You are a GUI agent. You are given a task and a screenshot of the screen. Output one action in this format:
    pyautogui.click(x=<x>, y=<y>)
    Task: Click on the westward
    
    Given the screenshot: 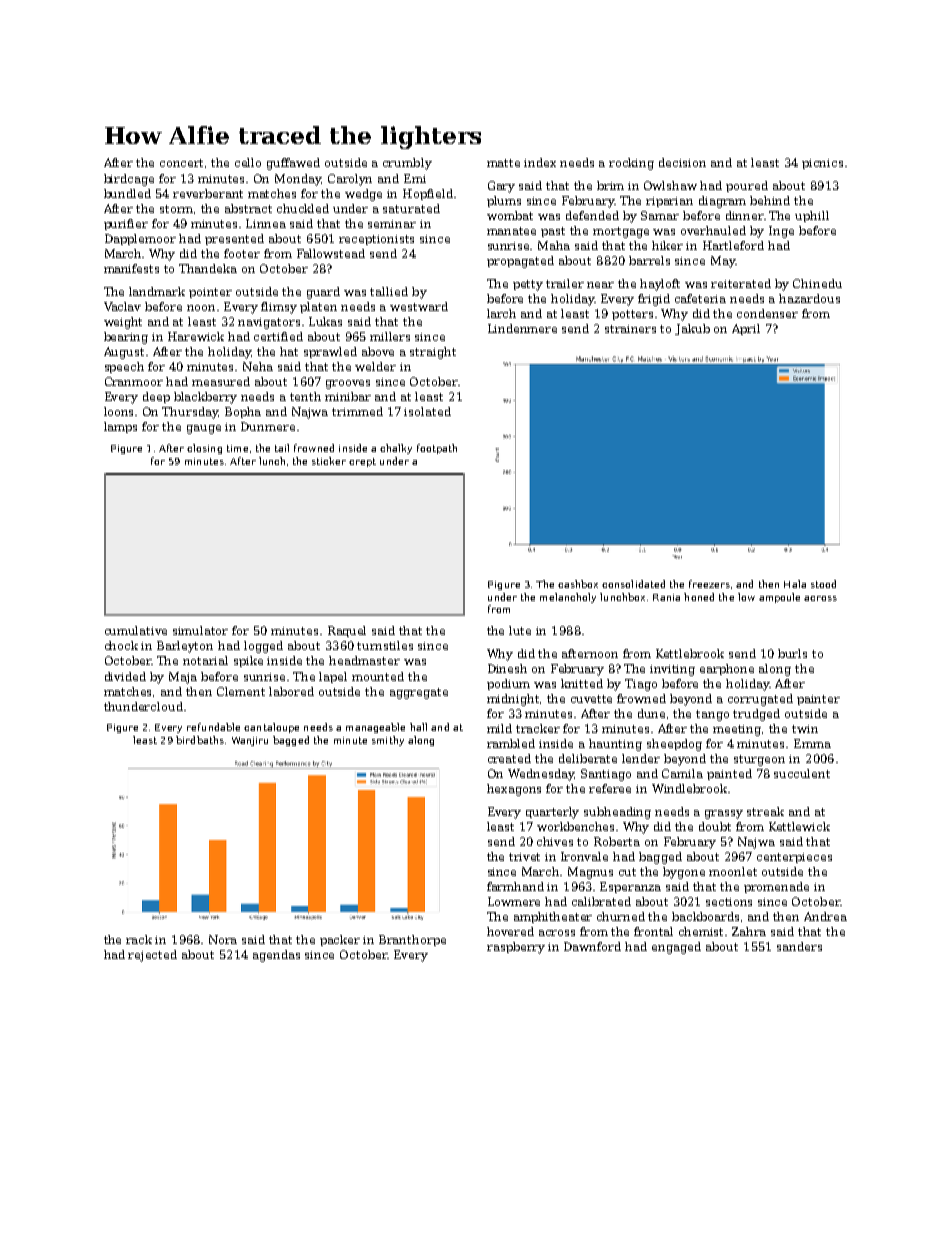 What is the action you would take?
    pyautogui.click(x=419, y=306)
